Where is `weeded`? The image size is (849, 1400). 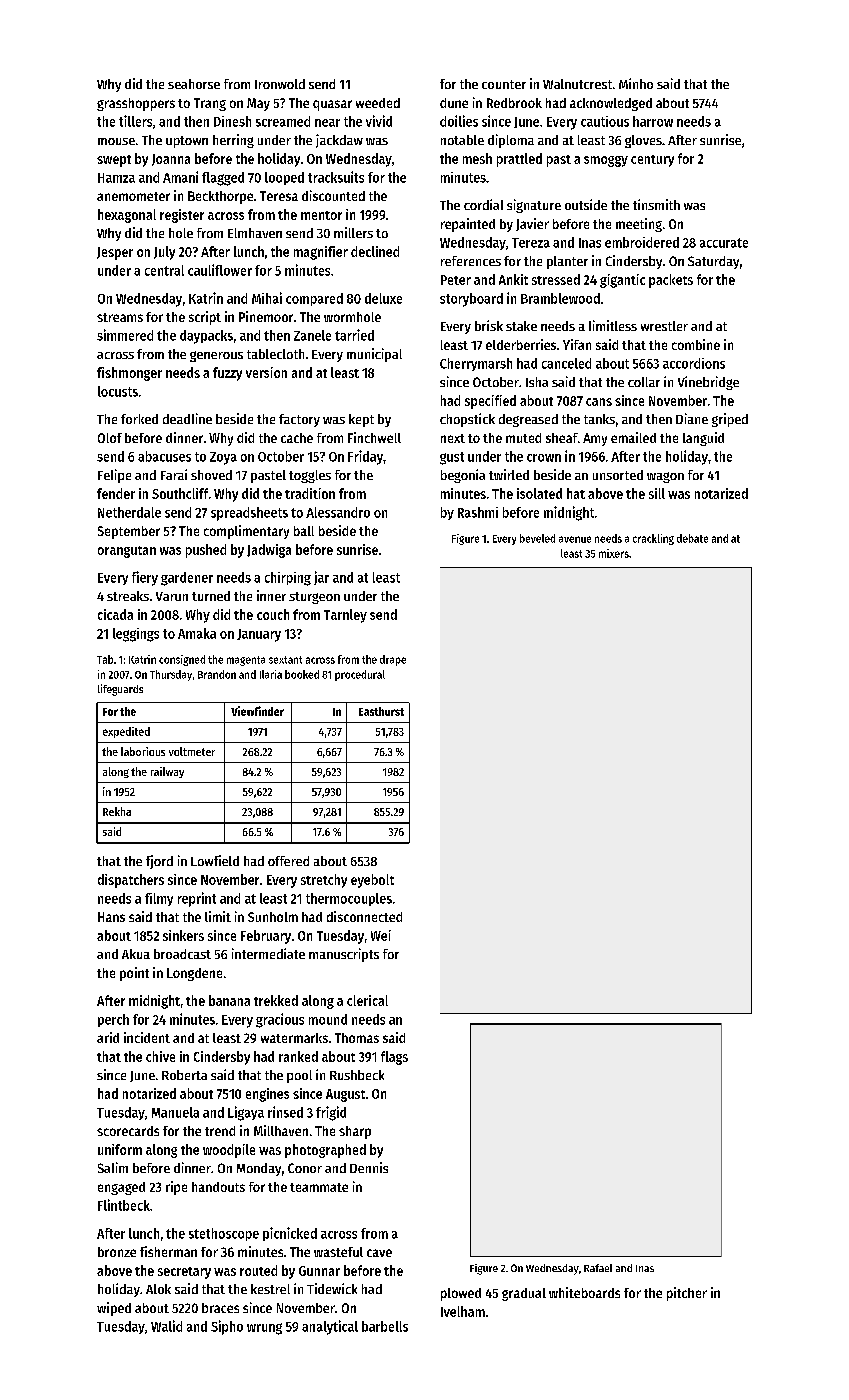
weeded is located at coordinates (378, 103).
